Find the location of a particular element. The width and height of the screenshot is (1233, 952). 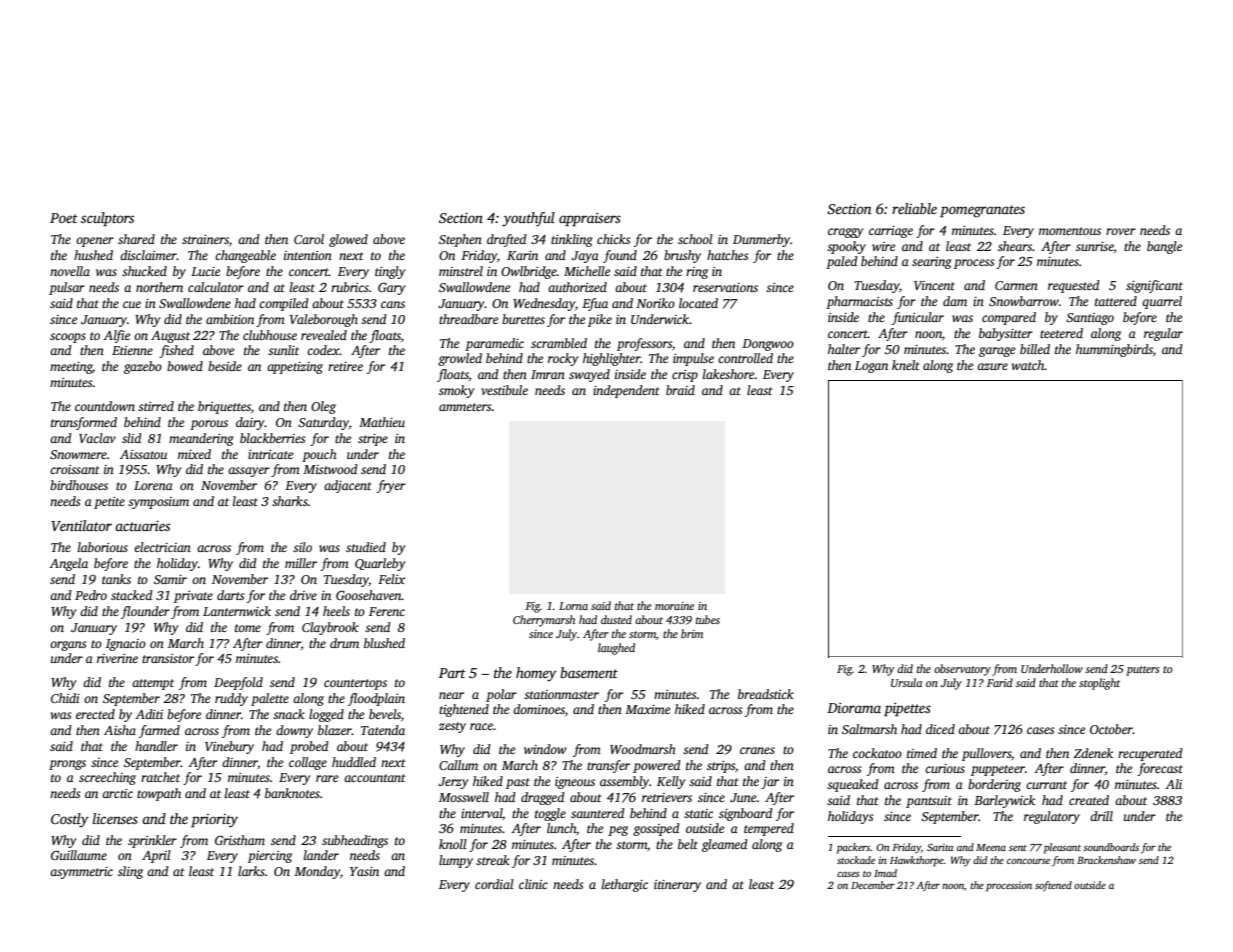

observatory is located at coordinates (962, 670).
